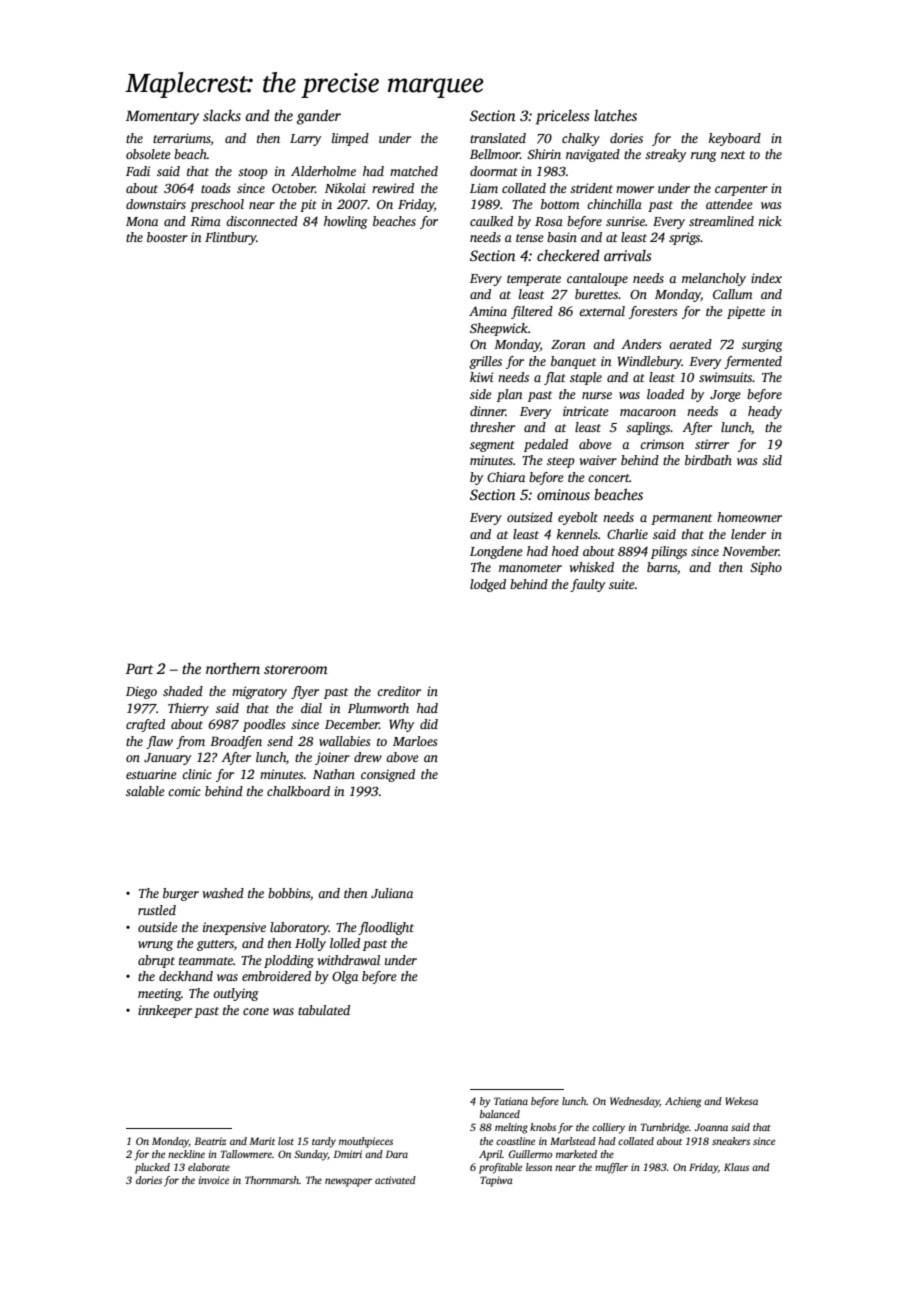 Image resolution: width=908 pixels, height=1316 pixels. What do you see at coordinates (563, 117) in the screenshot?
I see `priceless` at bounding box center [563, 117].
